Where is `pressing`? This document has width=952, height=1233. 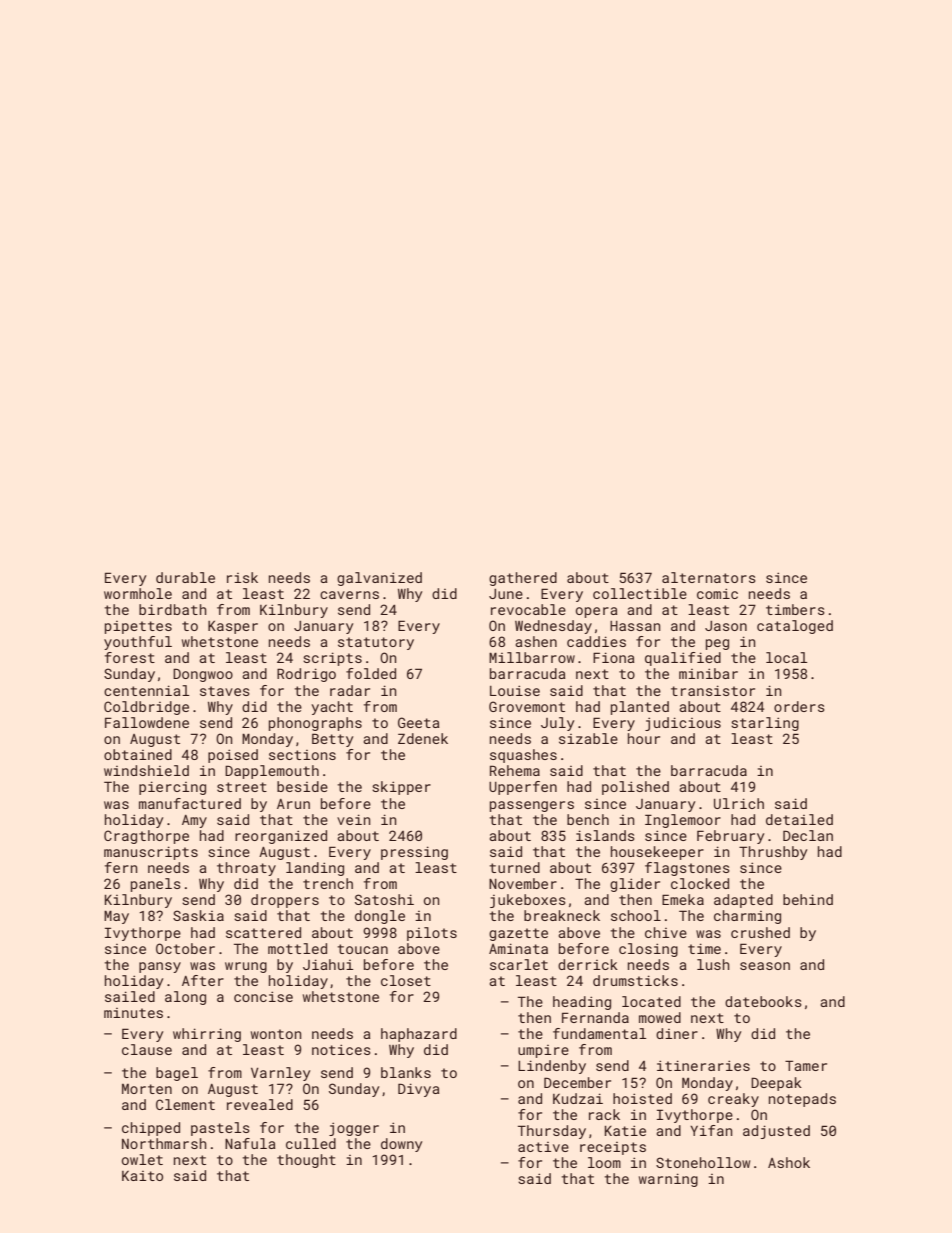
pressing is located at coordinates (414, 853).
